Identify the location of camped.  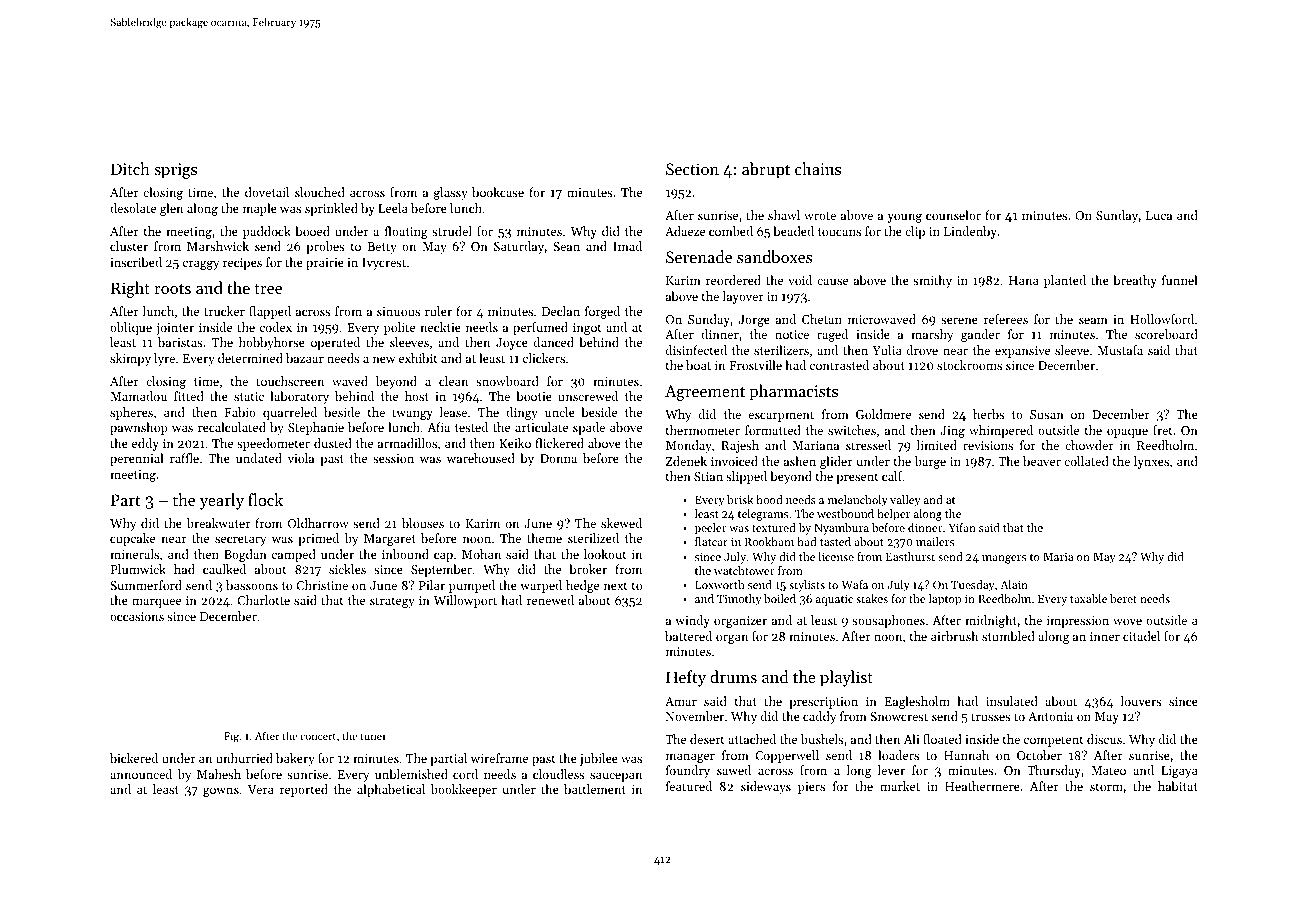
(294, 555).
